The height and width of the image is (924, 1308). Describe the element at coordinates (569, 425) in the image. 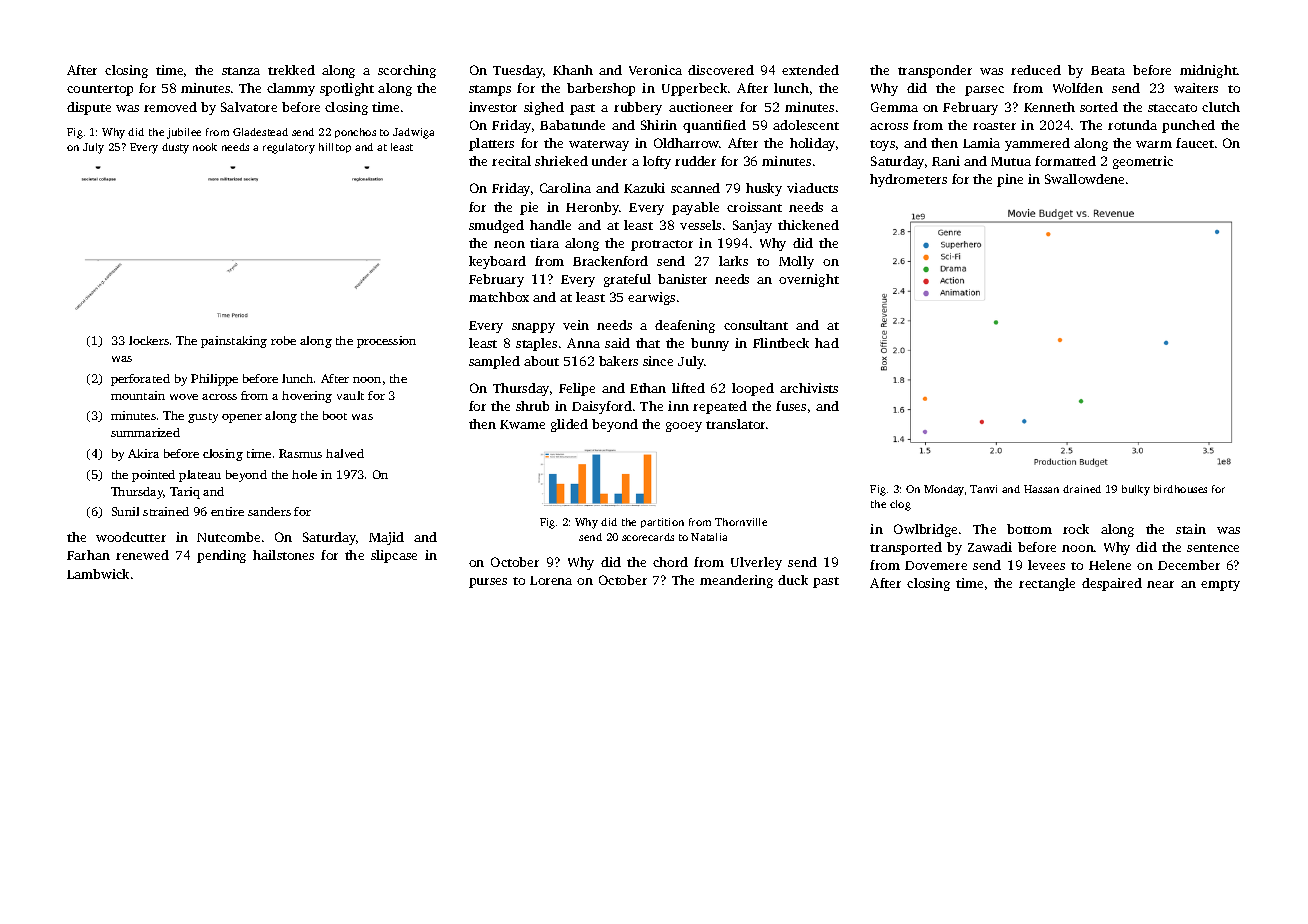

I see `glided` at that location.
